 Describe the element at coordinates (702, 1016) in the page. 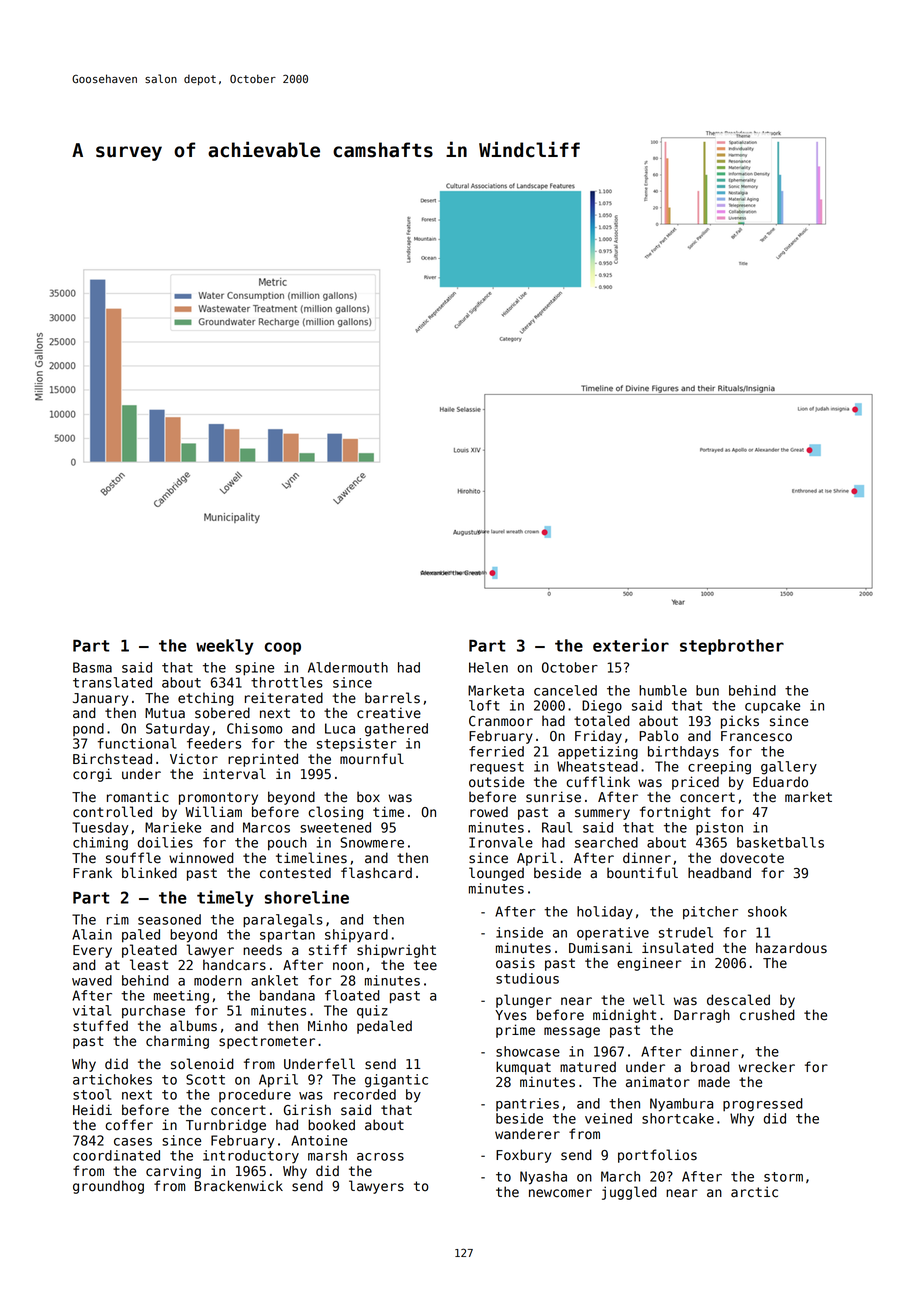

I see `Darragh` at that location.
